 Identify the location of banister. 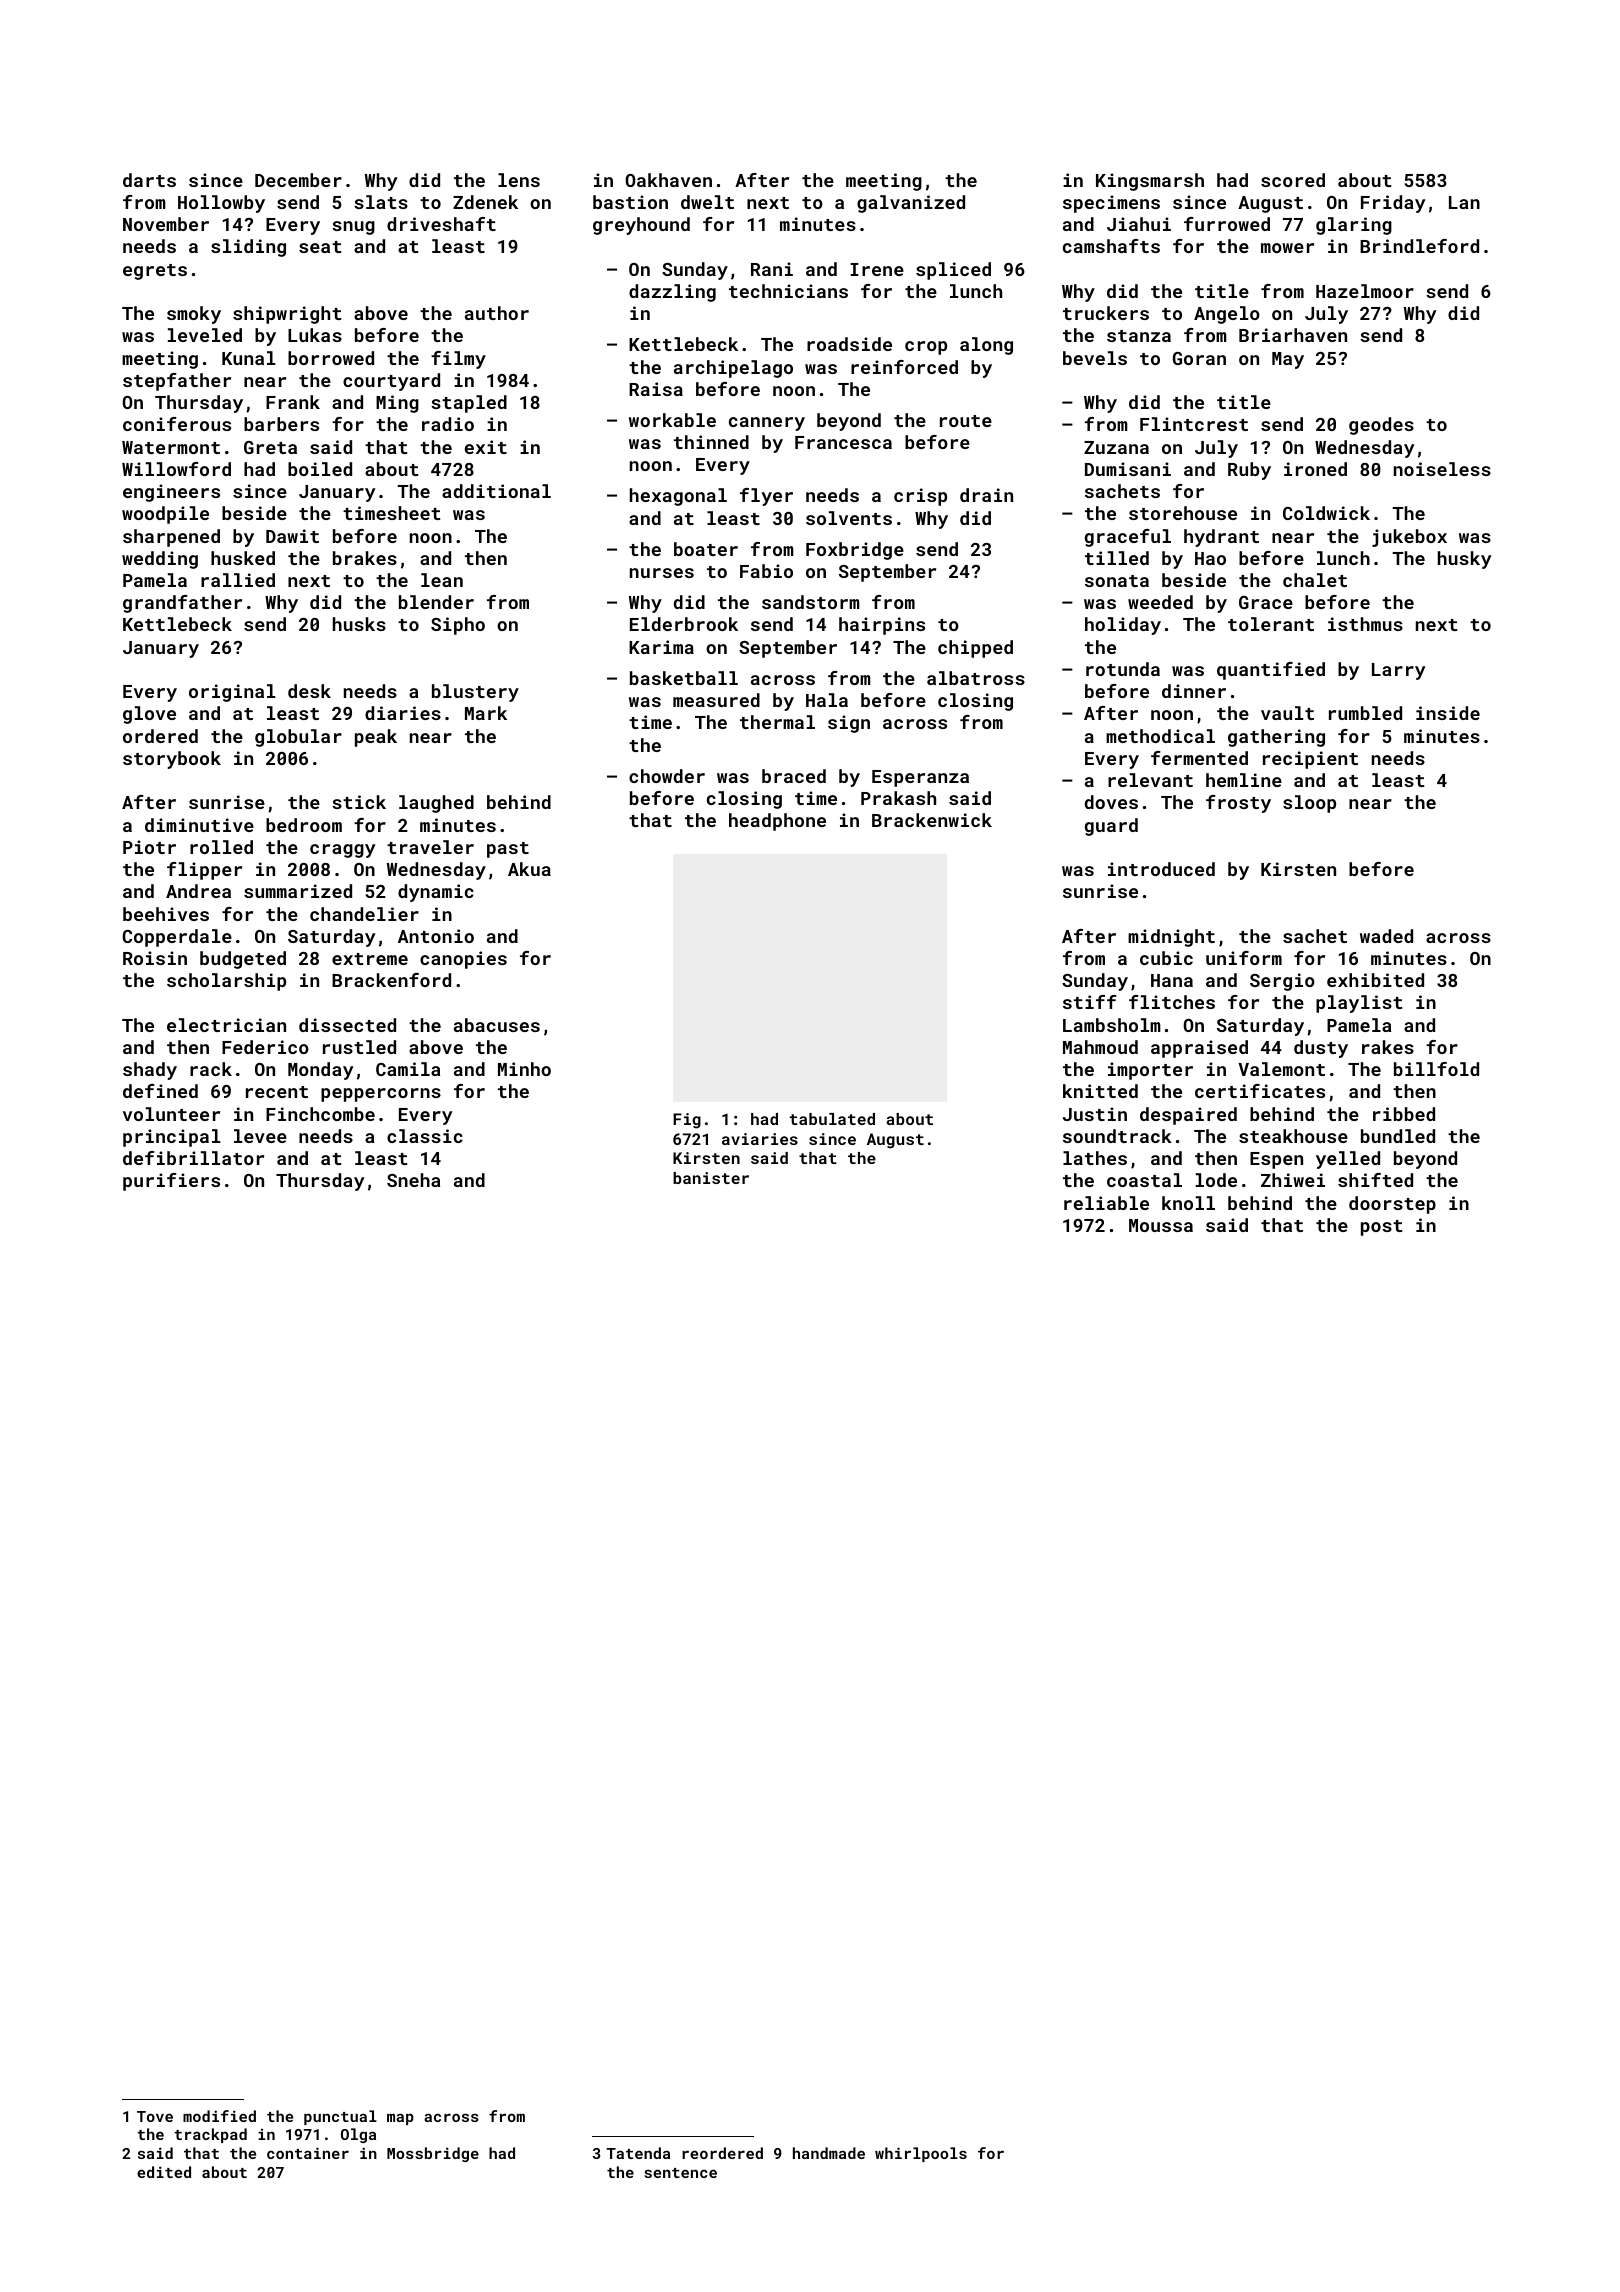
(711, 1178).
